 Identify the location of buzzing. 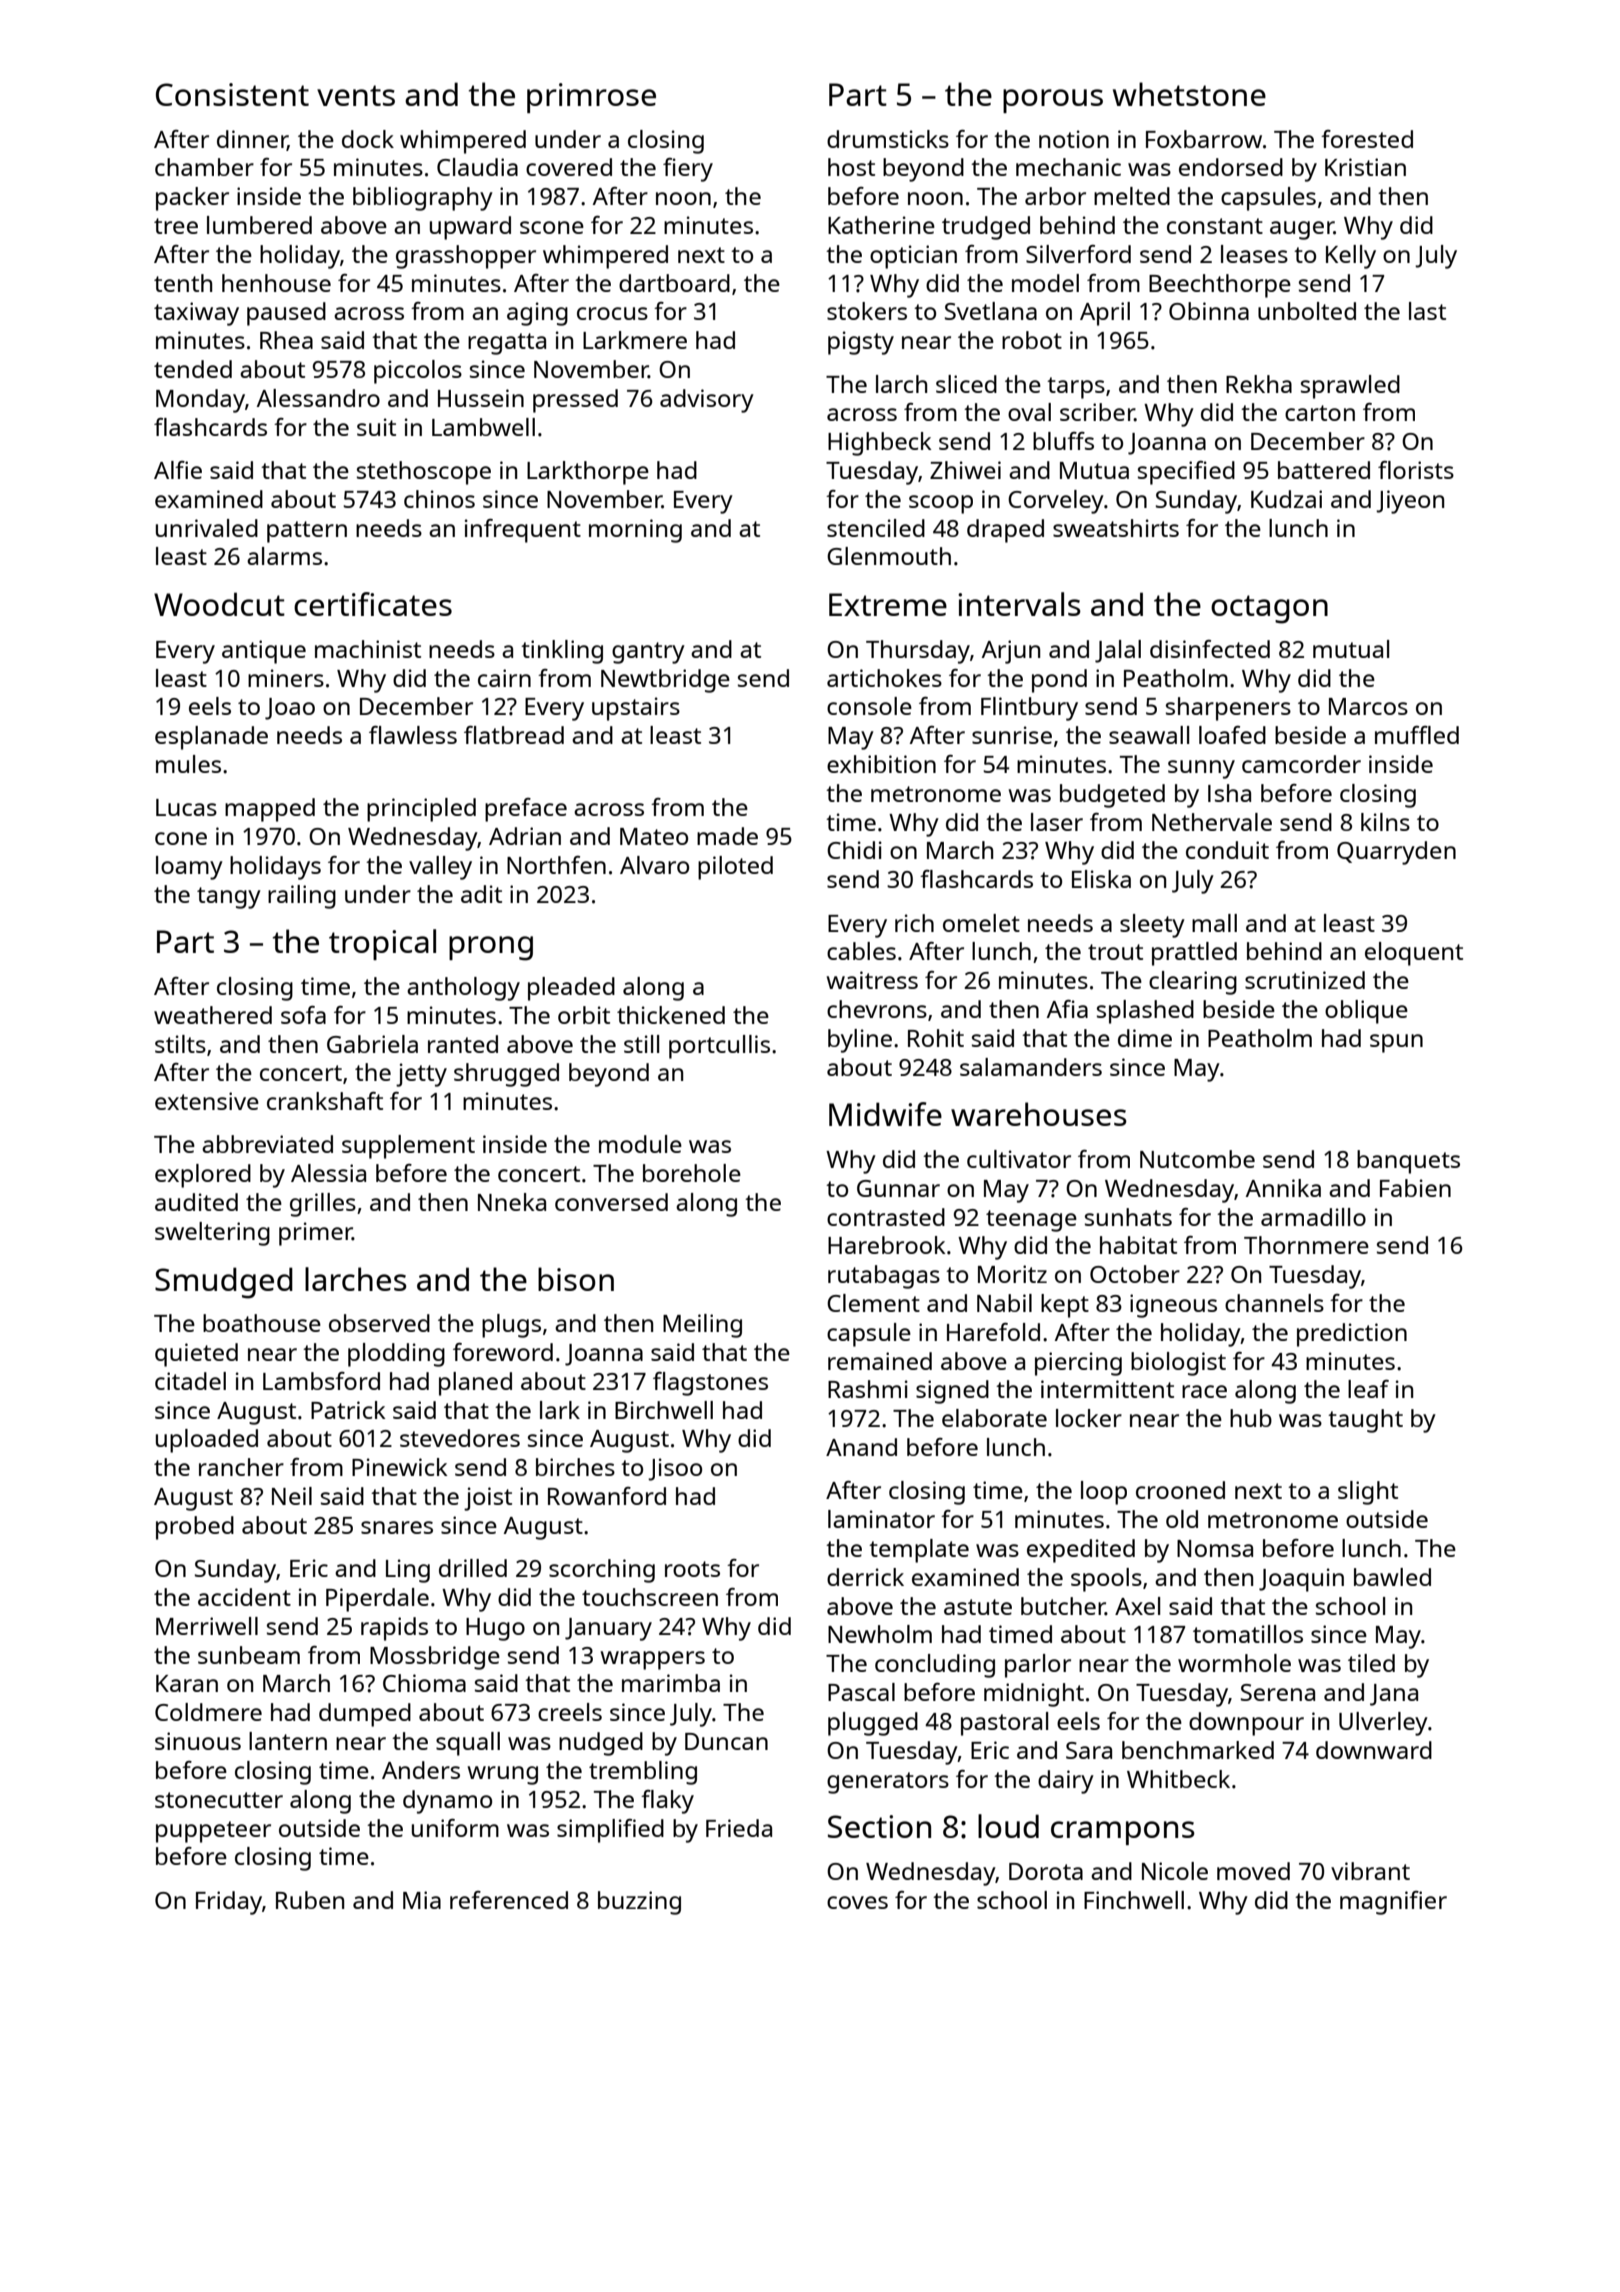
(639, 1903).
